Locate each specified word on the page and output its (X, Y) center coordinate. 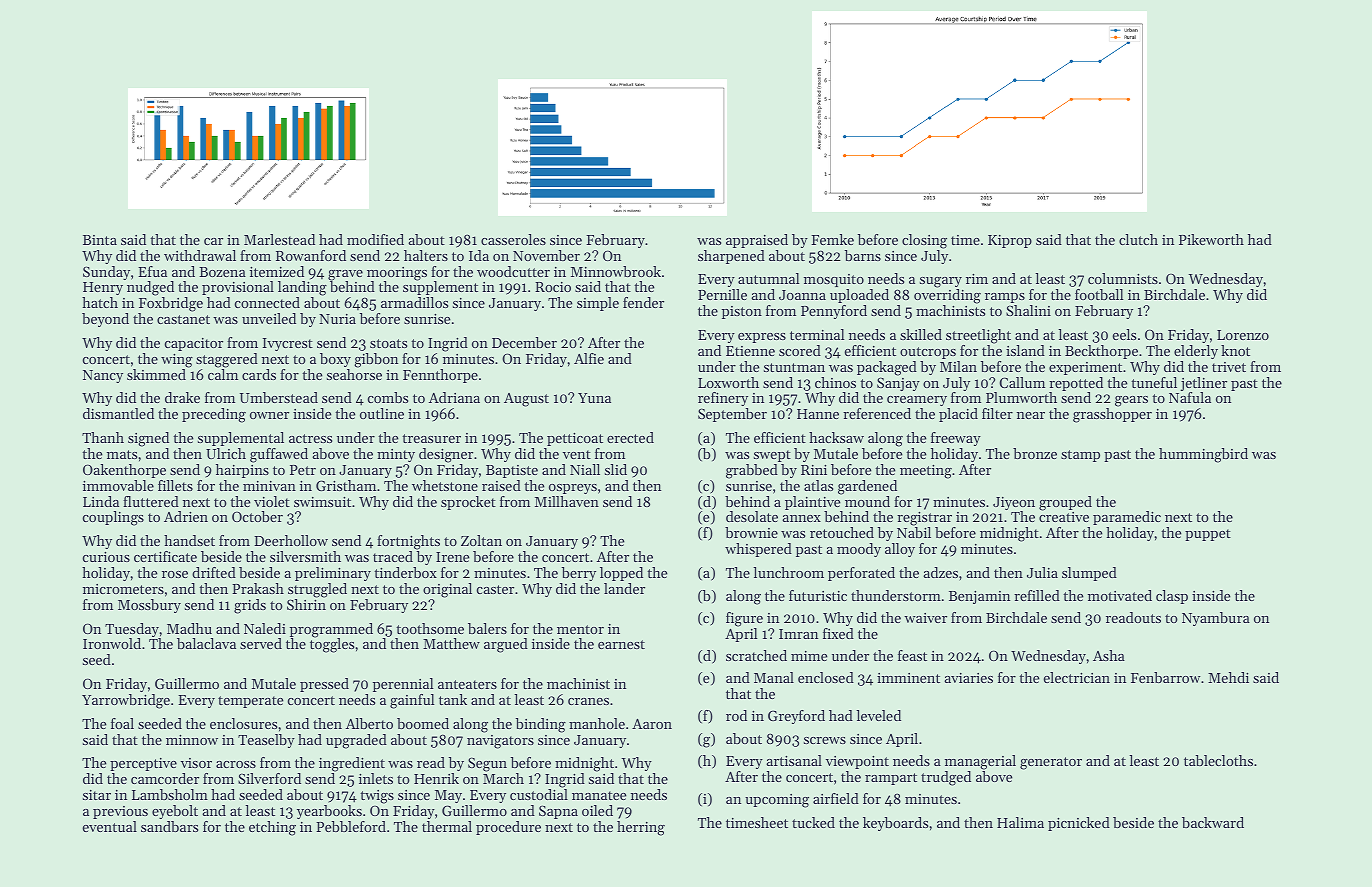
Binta (100, 240)
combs (388, 397)
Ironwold (112, 643)
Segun (487, 764)
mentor (580, 629)
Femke (832, 239)
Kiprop (1010, 241)
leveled (878, 715)
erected (630, 437)
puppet (1208, 535)
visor (196, 763)
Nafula (1190, 397)
